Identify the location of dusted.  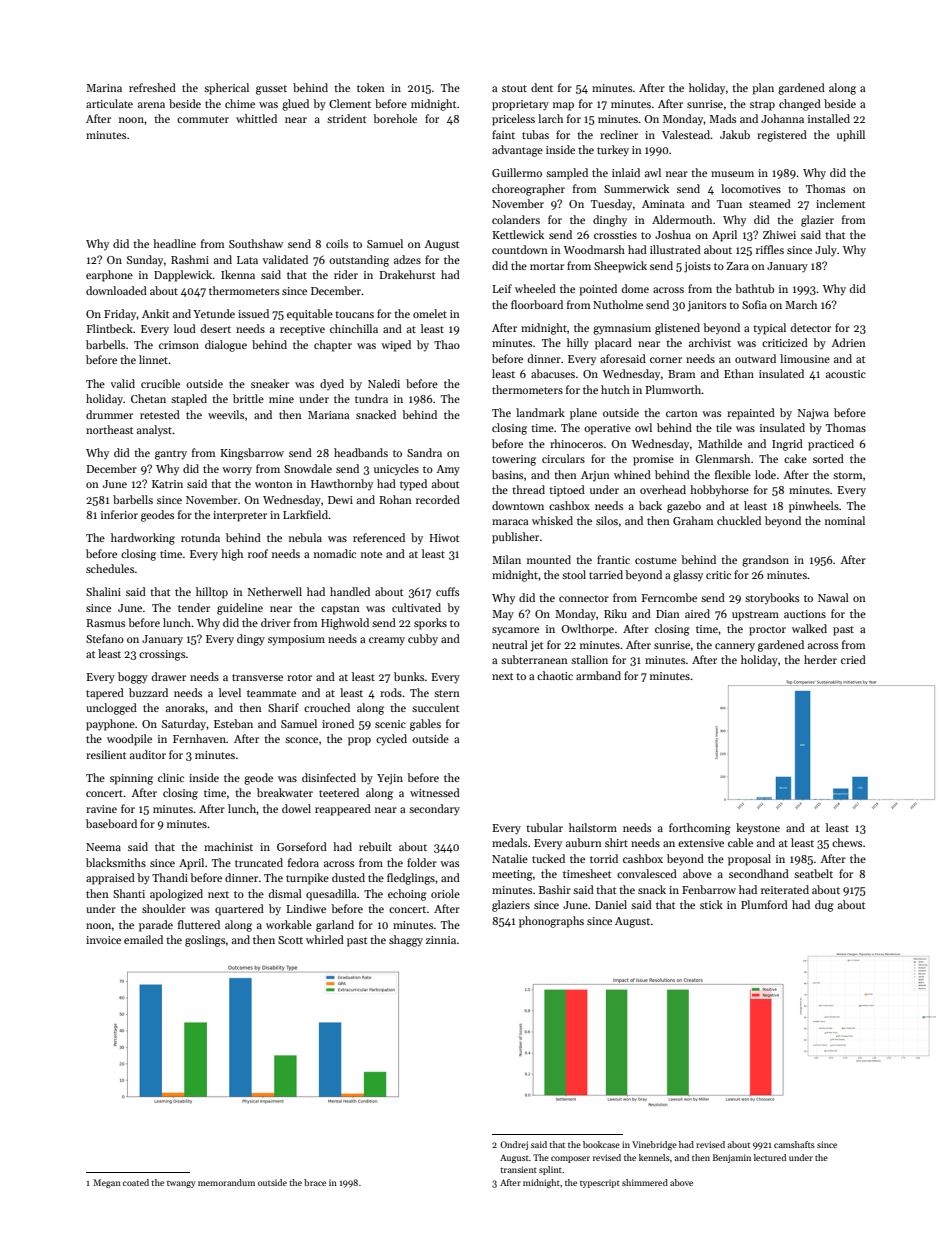
(348, 877).
